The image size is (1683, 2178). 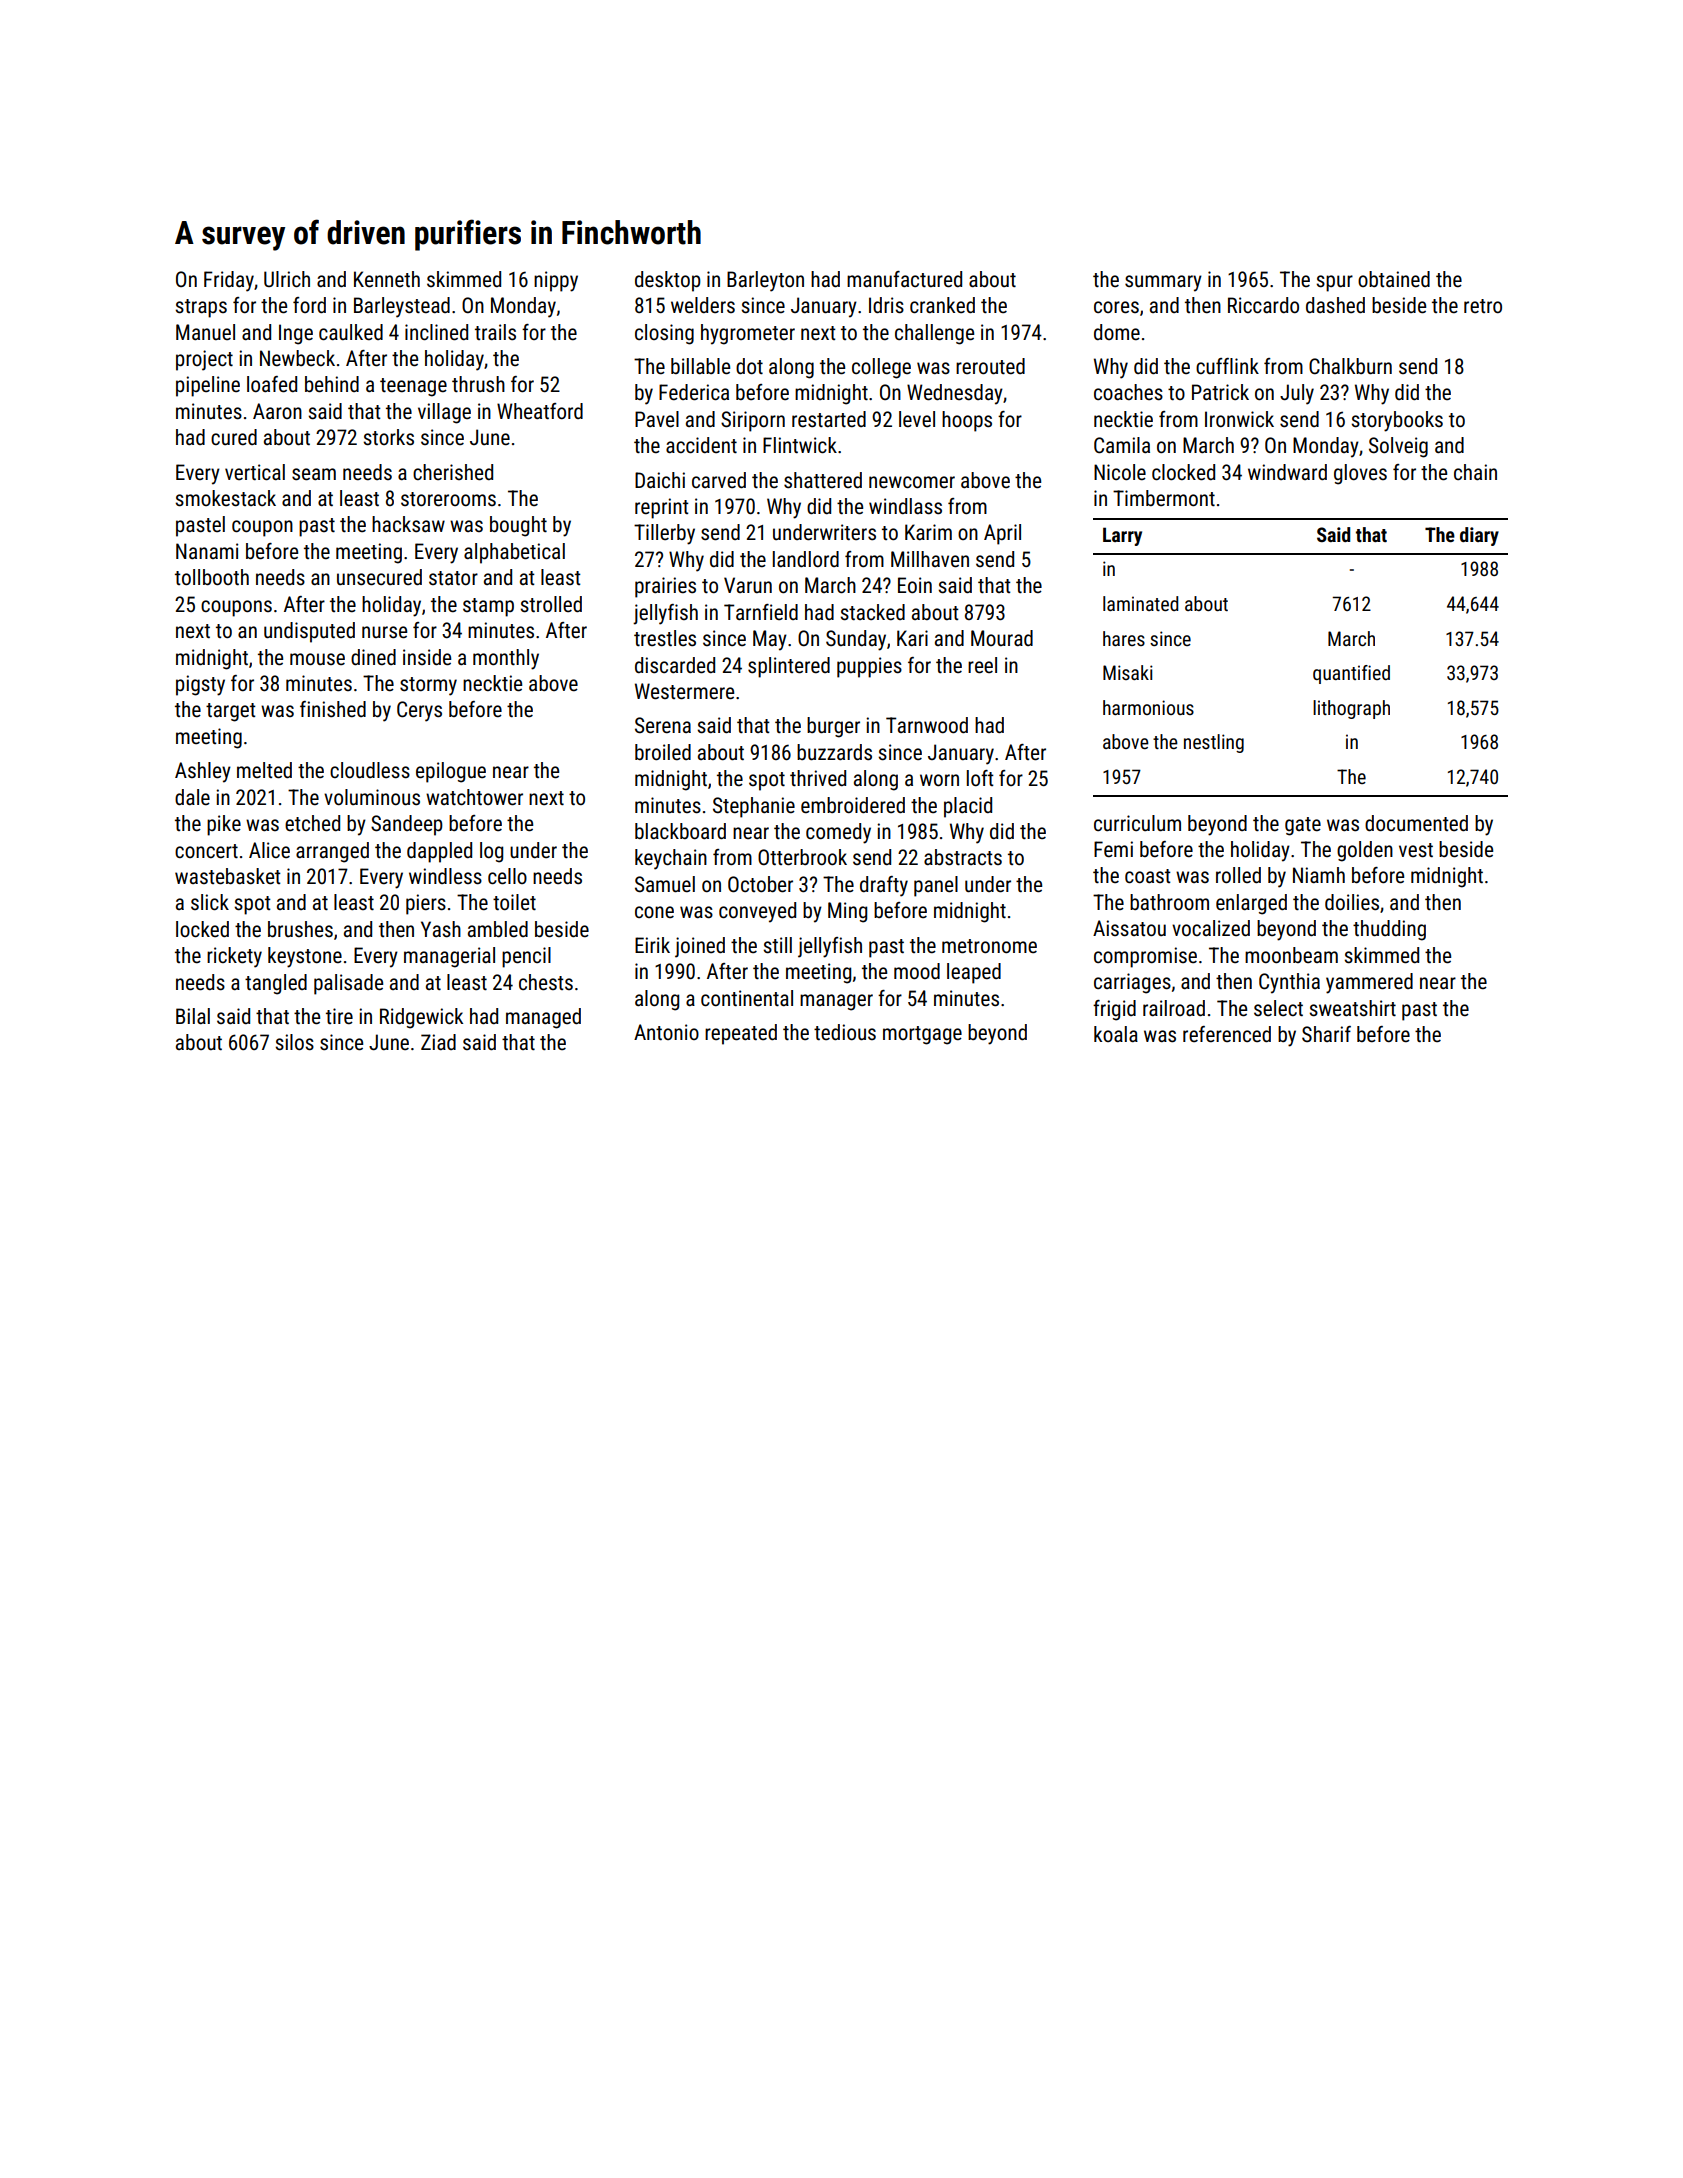 I want to click on straps, so click(x=201, y=308).
